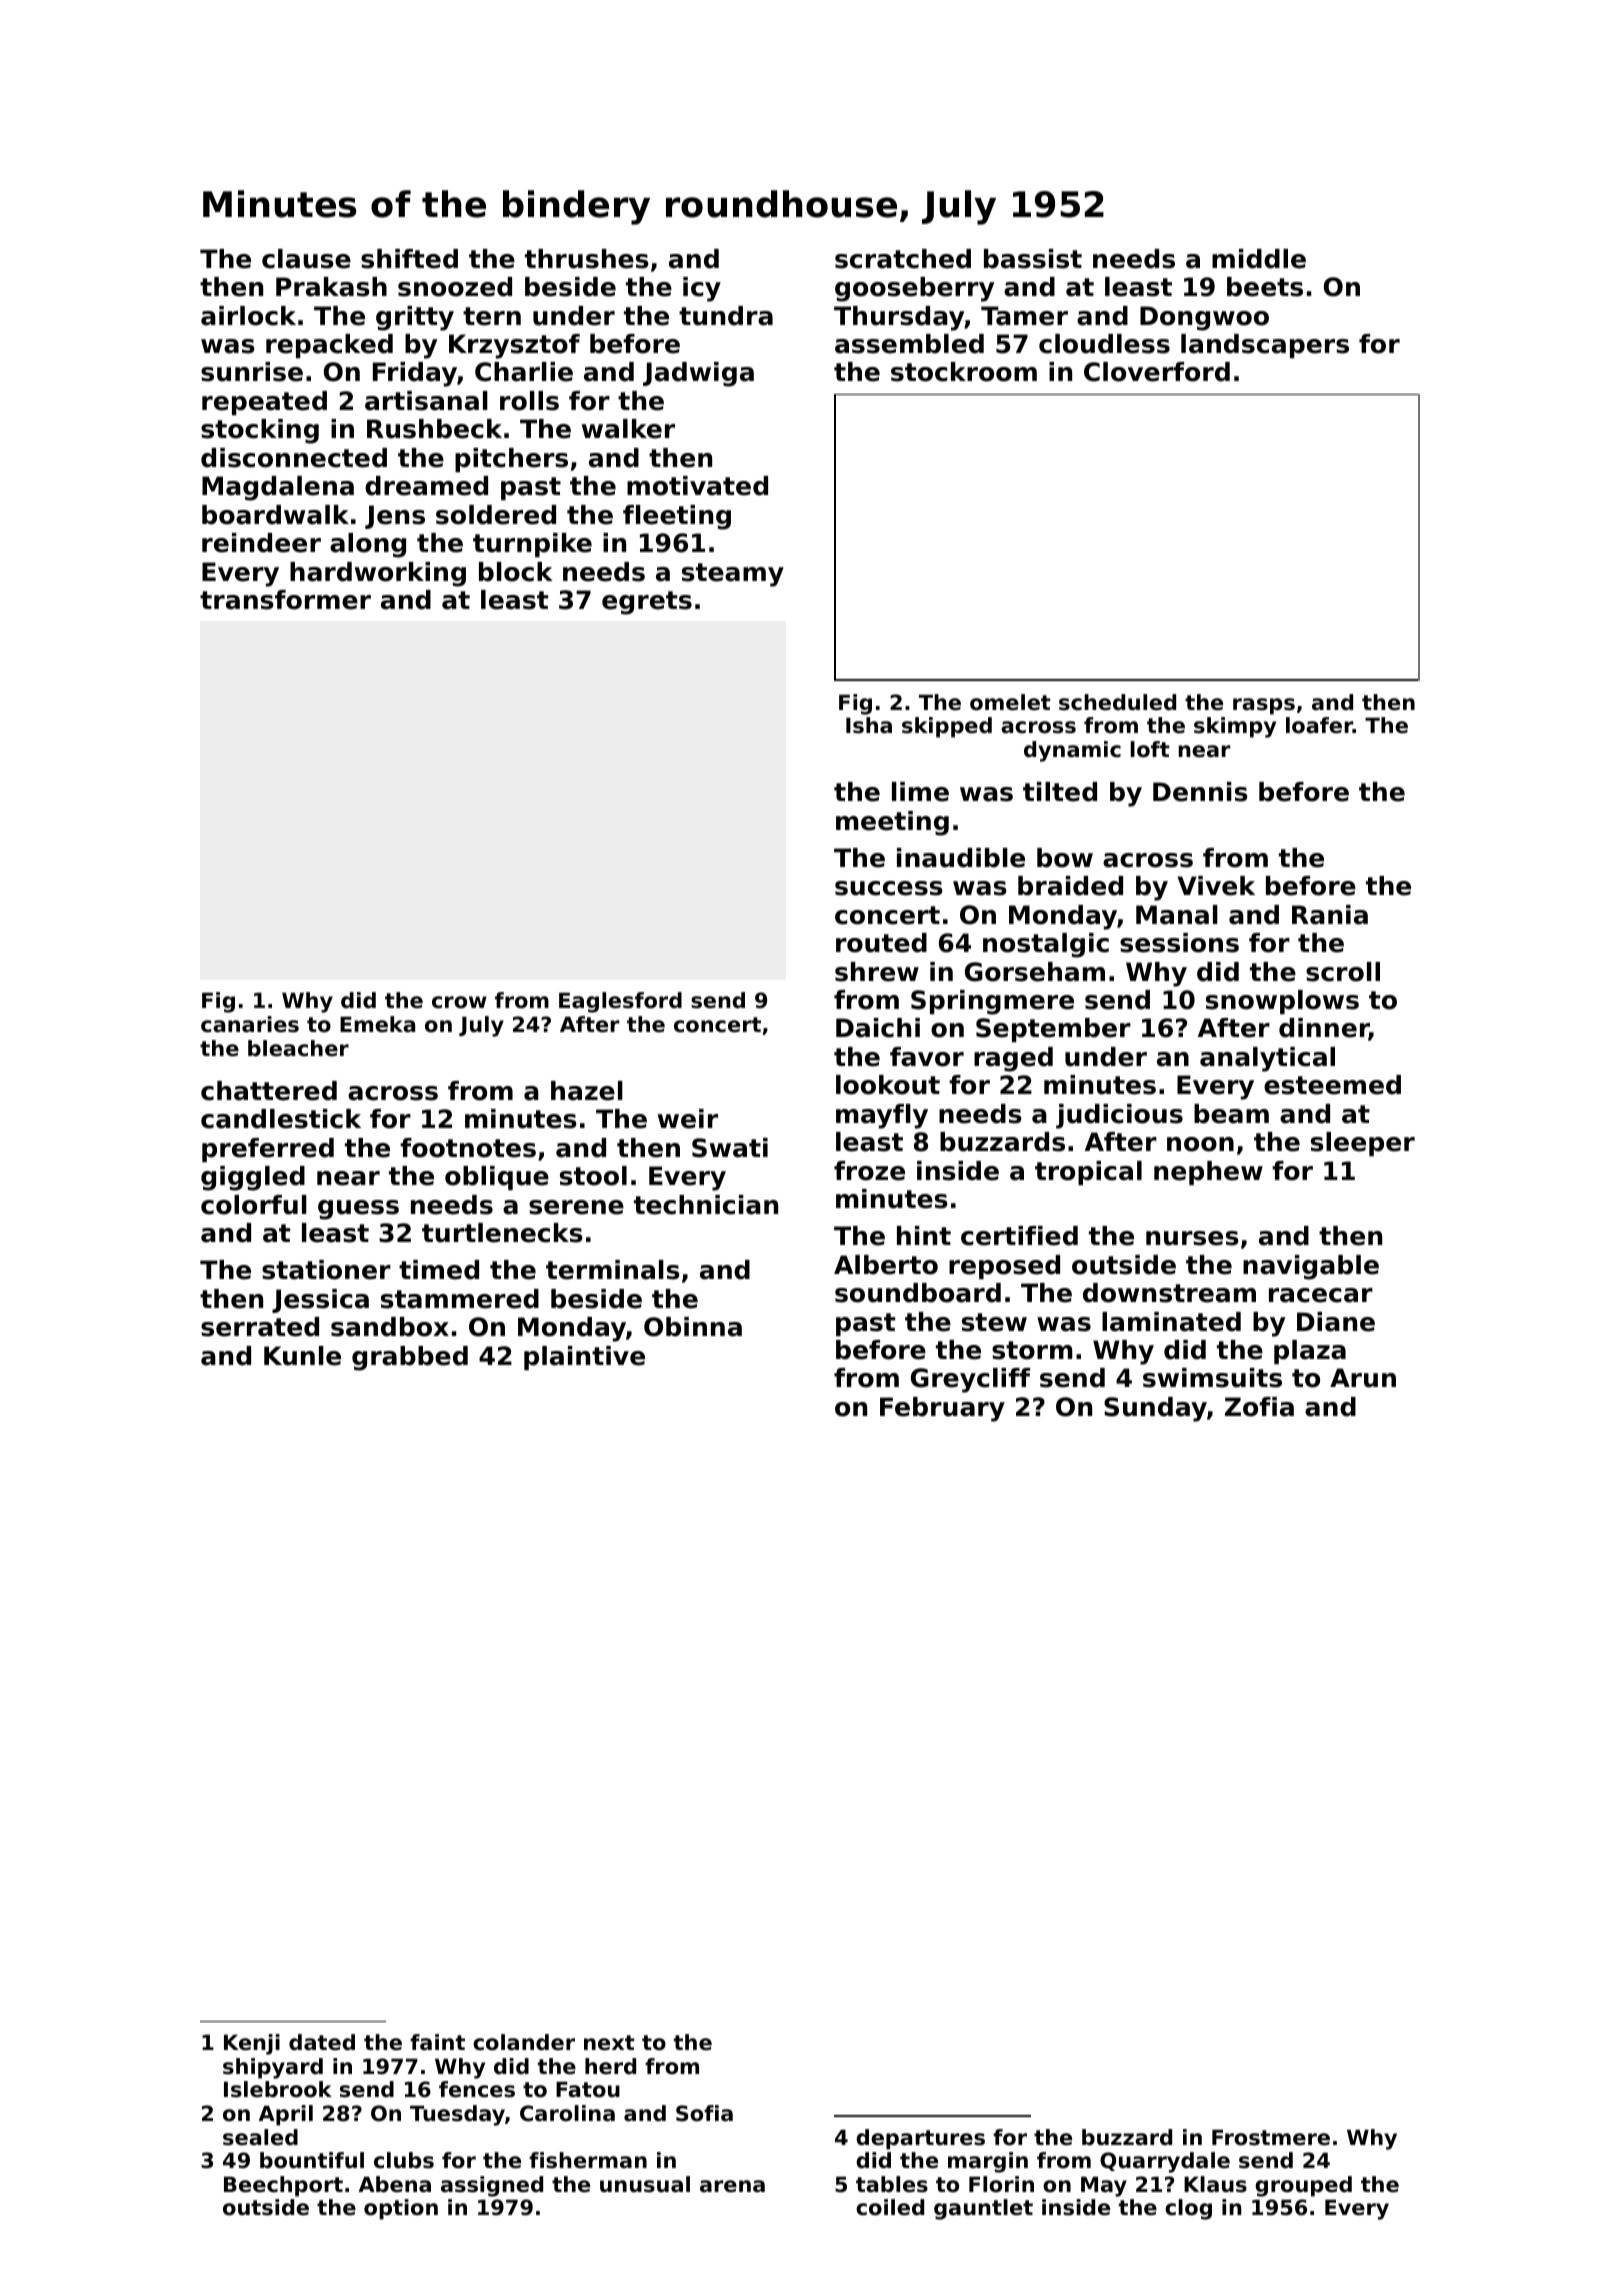 The height and width of the image is (2292, 1620). What do you see at coordinates (983, 2209) in the image?
I see `gauntlet` at bounding box center [983, 2209].
